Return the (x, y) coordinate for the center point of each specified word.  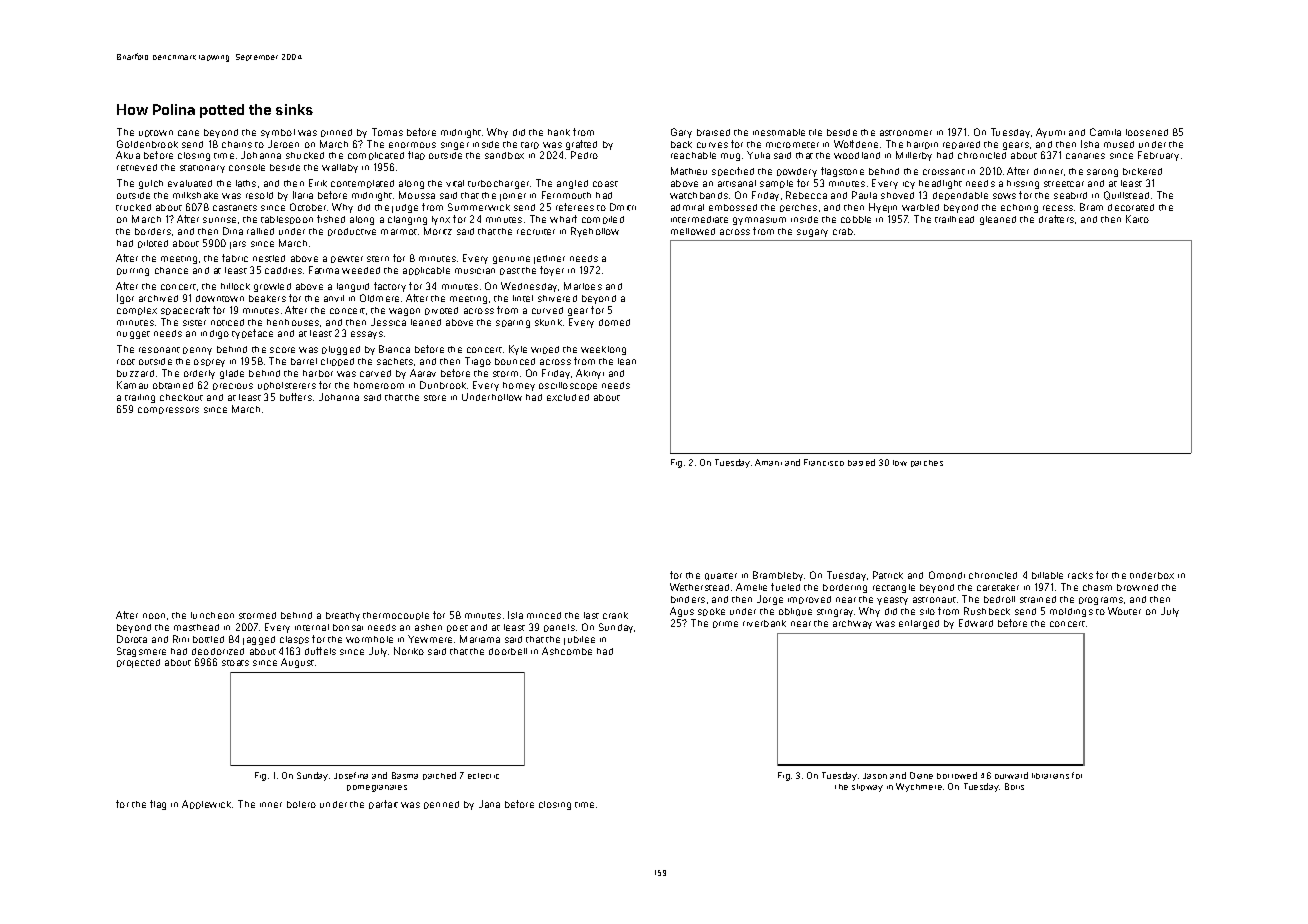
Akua (128, 155)
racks (1080, 575)
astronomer (906, 133)
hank (559, 132)
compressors (168, 410)
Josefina (351, 775)
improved (809, 600)
